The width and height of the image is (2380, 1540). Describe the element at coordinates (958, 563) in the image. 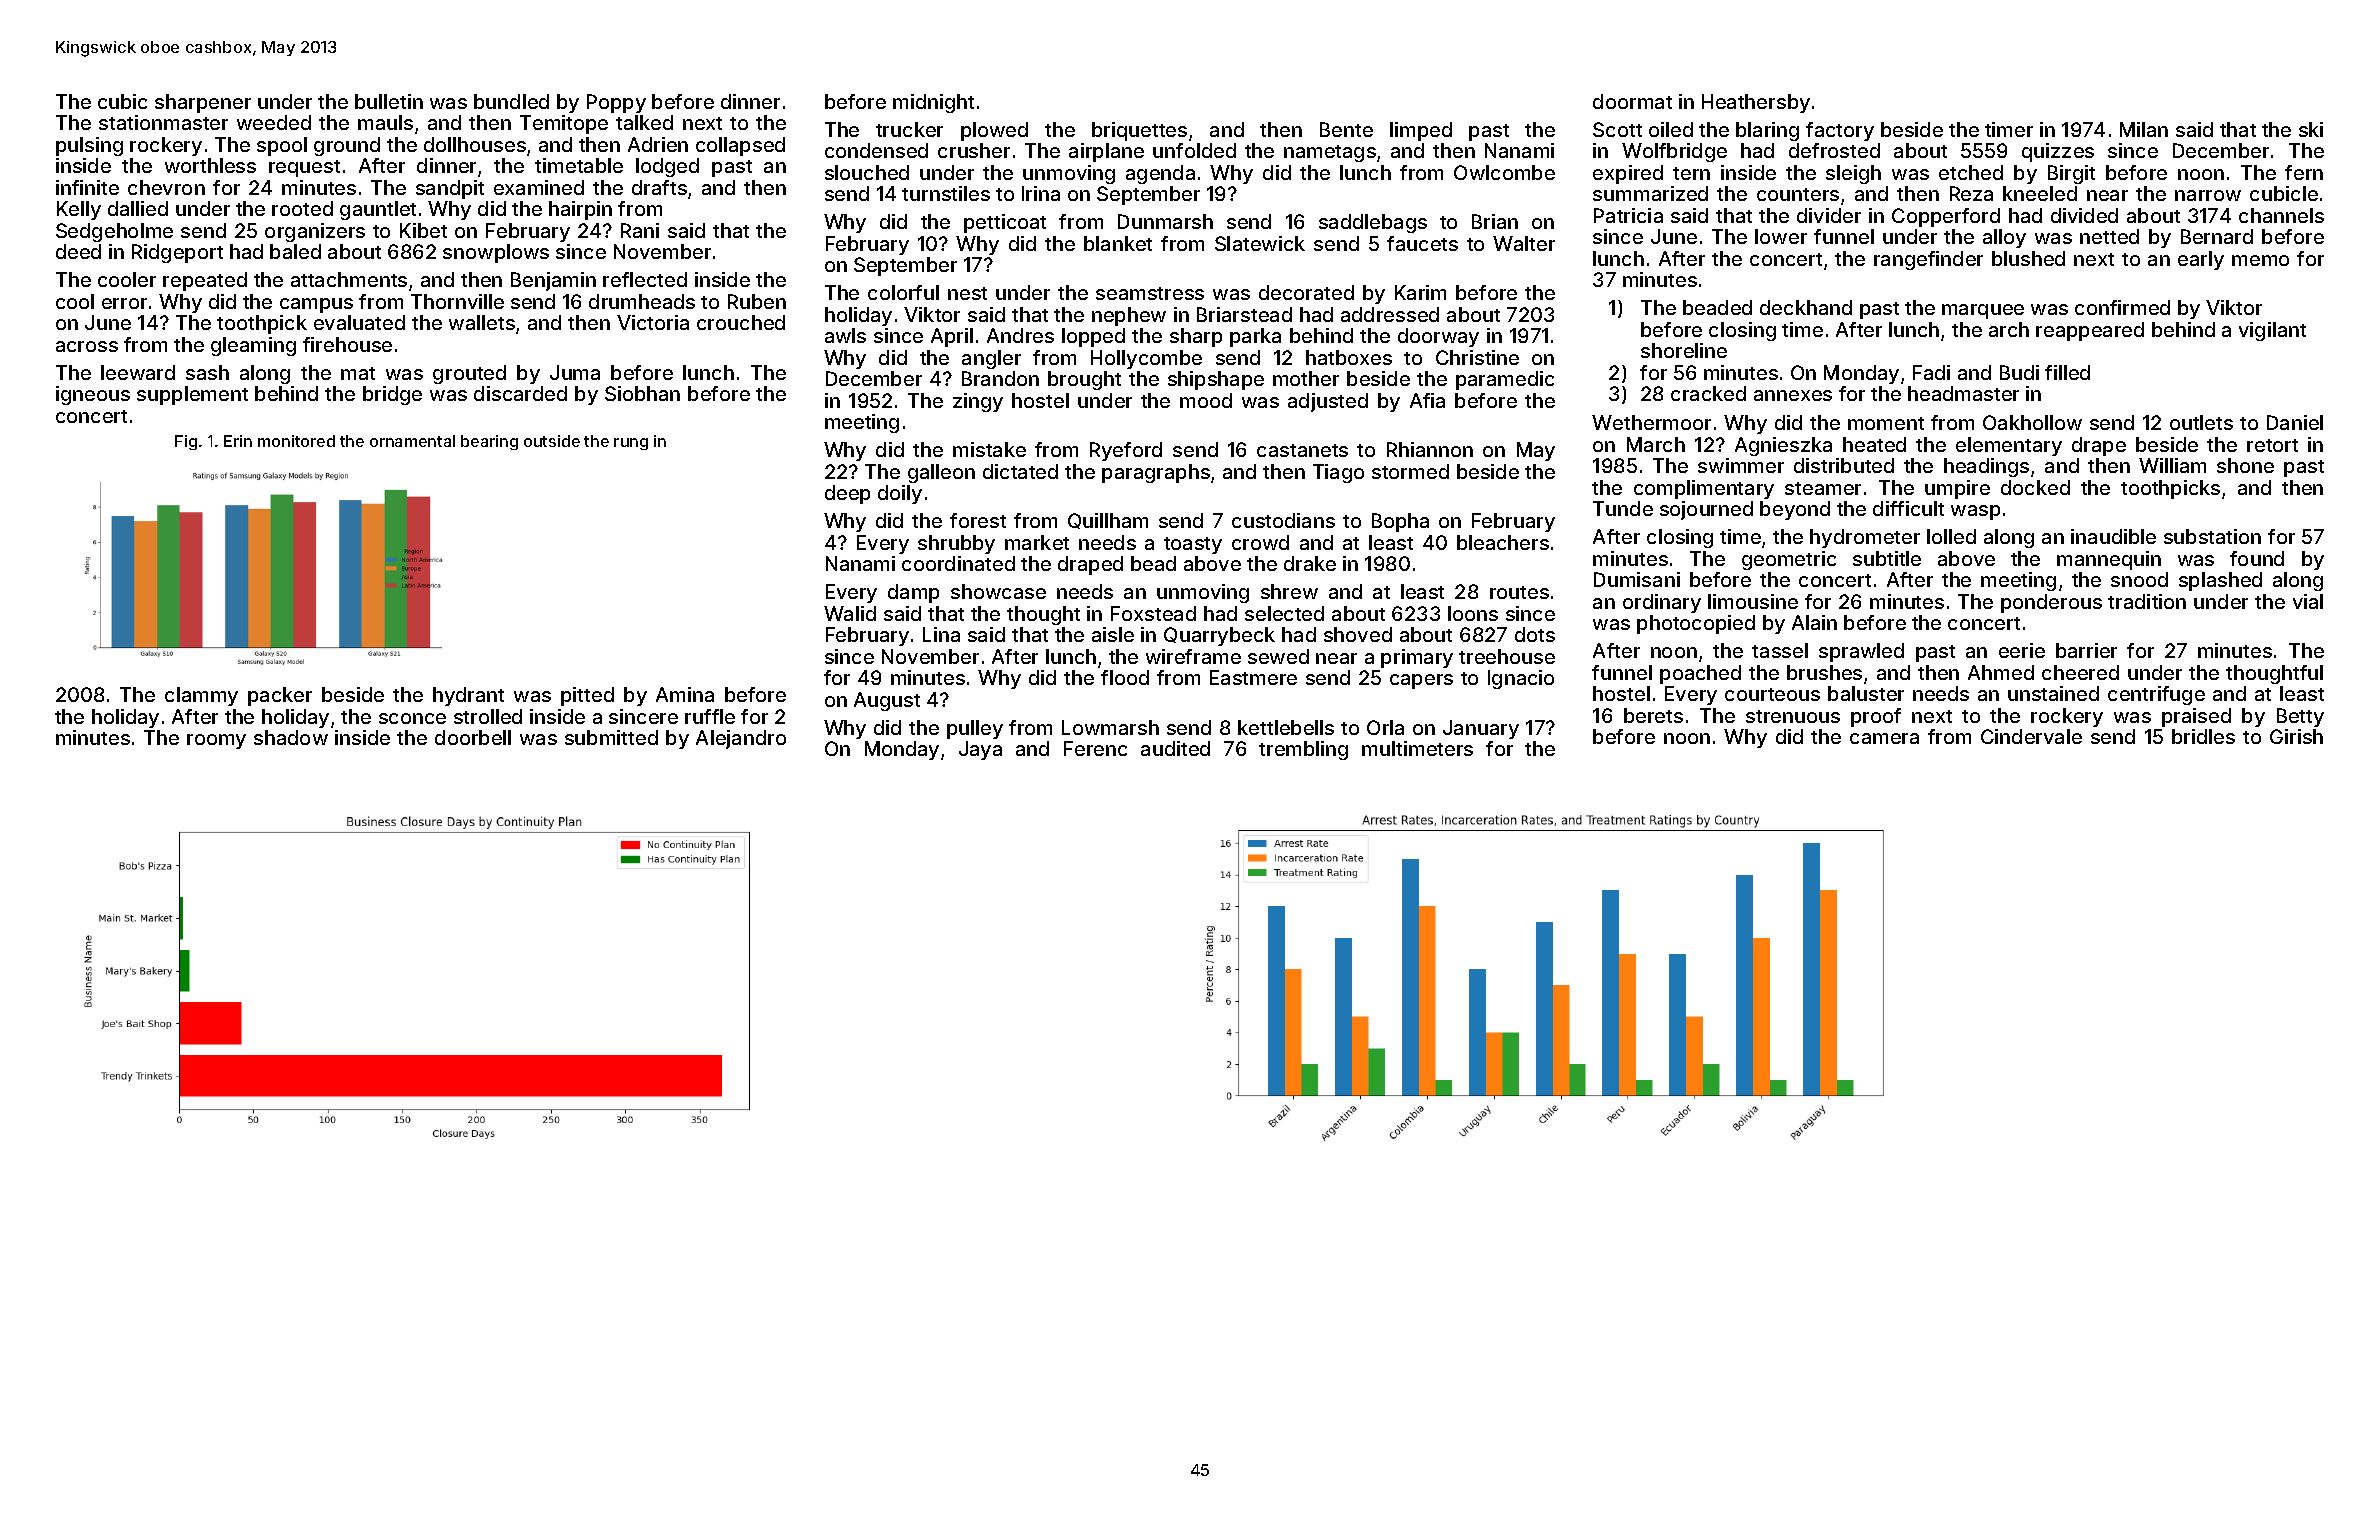

I see `coordinated` at that location.
